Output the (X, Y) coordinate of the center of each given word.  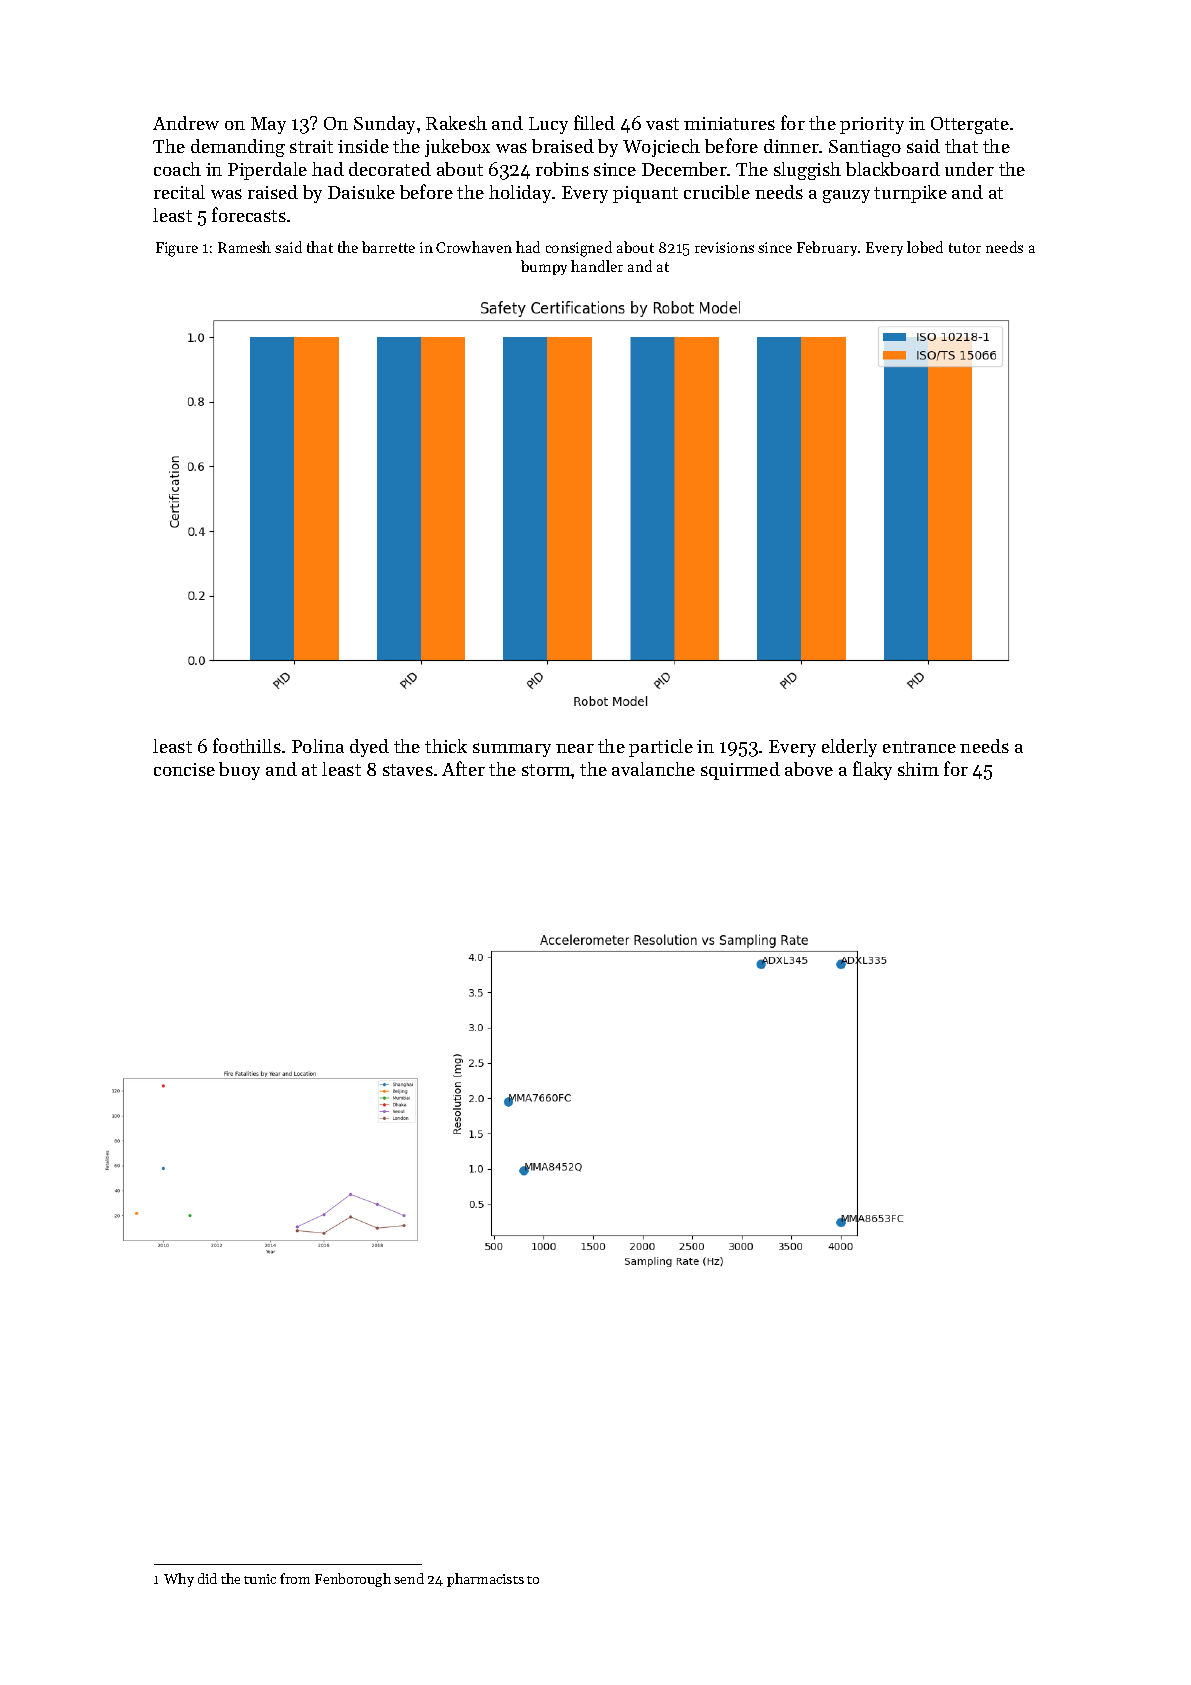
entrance (919, 747)
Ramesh (244, 247)
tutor (965, 248)
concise (184, 769)
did (207, 1578)
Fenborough (353, 1580)
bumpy (544, 267)
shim (918, 769)
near (575, 748)
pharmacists (485, 1580)
